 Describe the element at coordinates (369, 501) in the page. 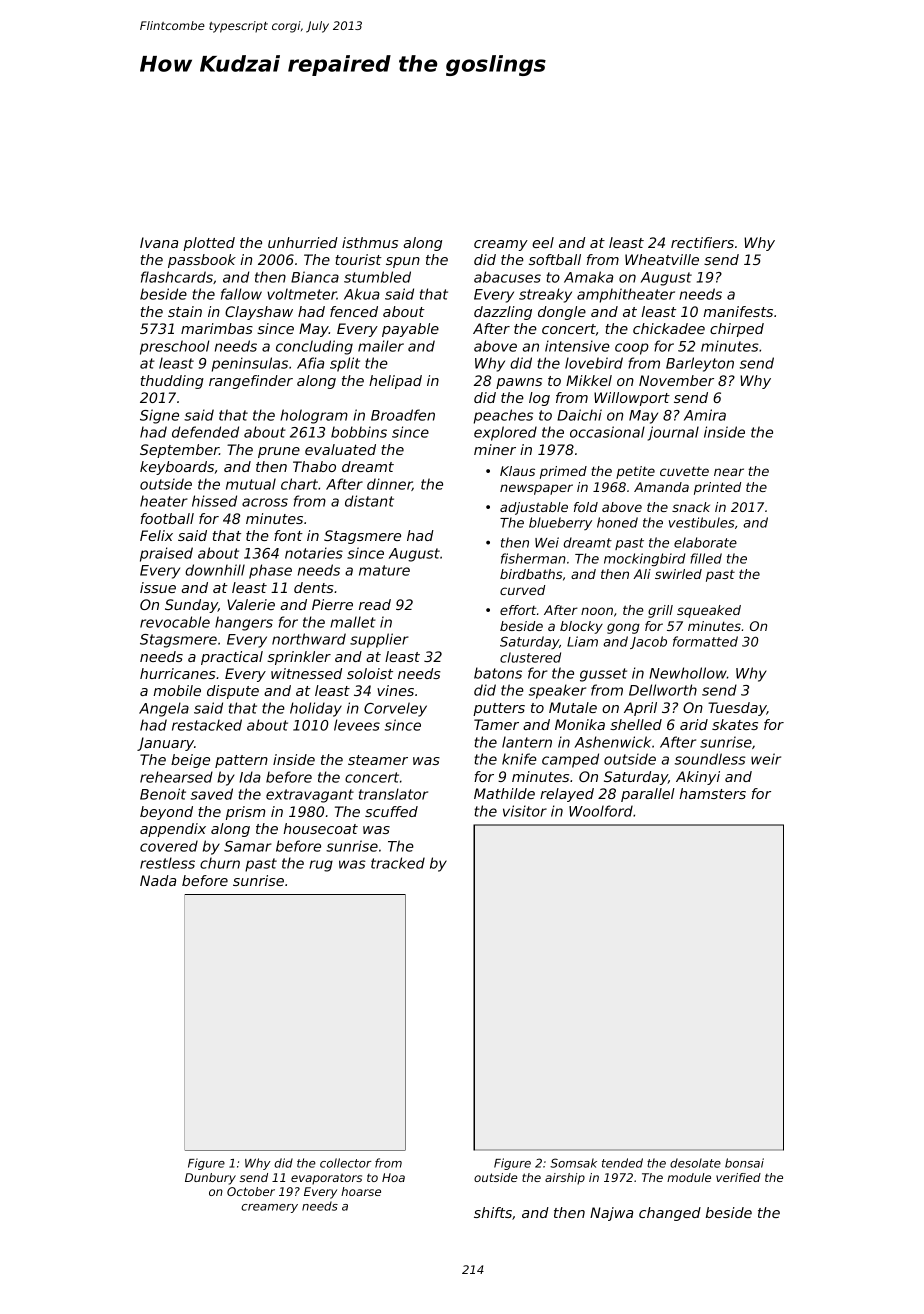

I see `distant` at that location.
